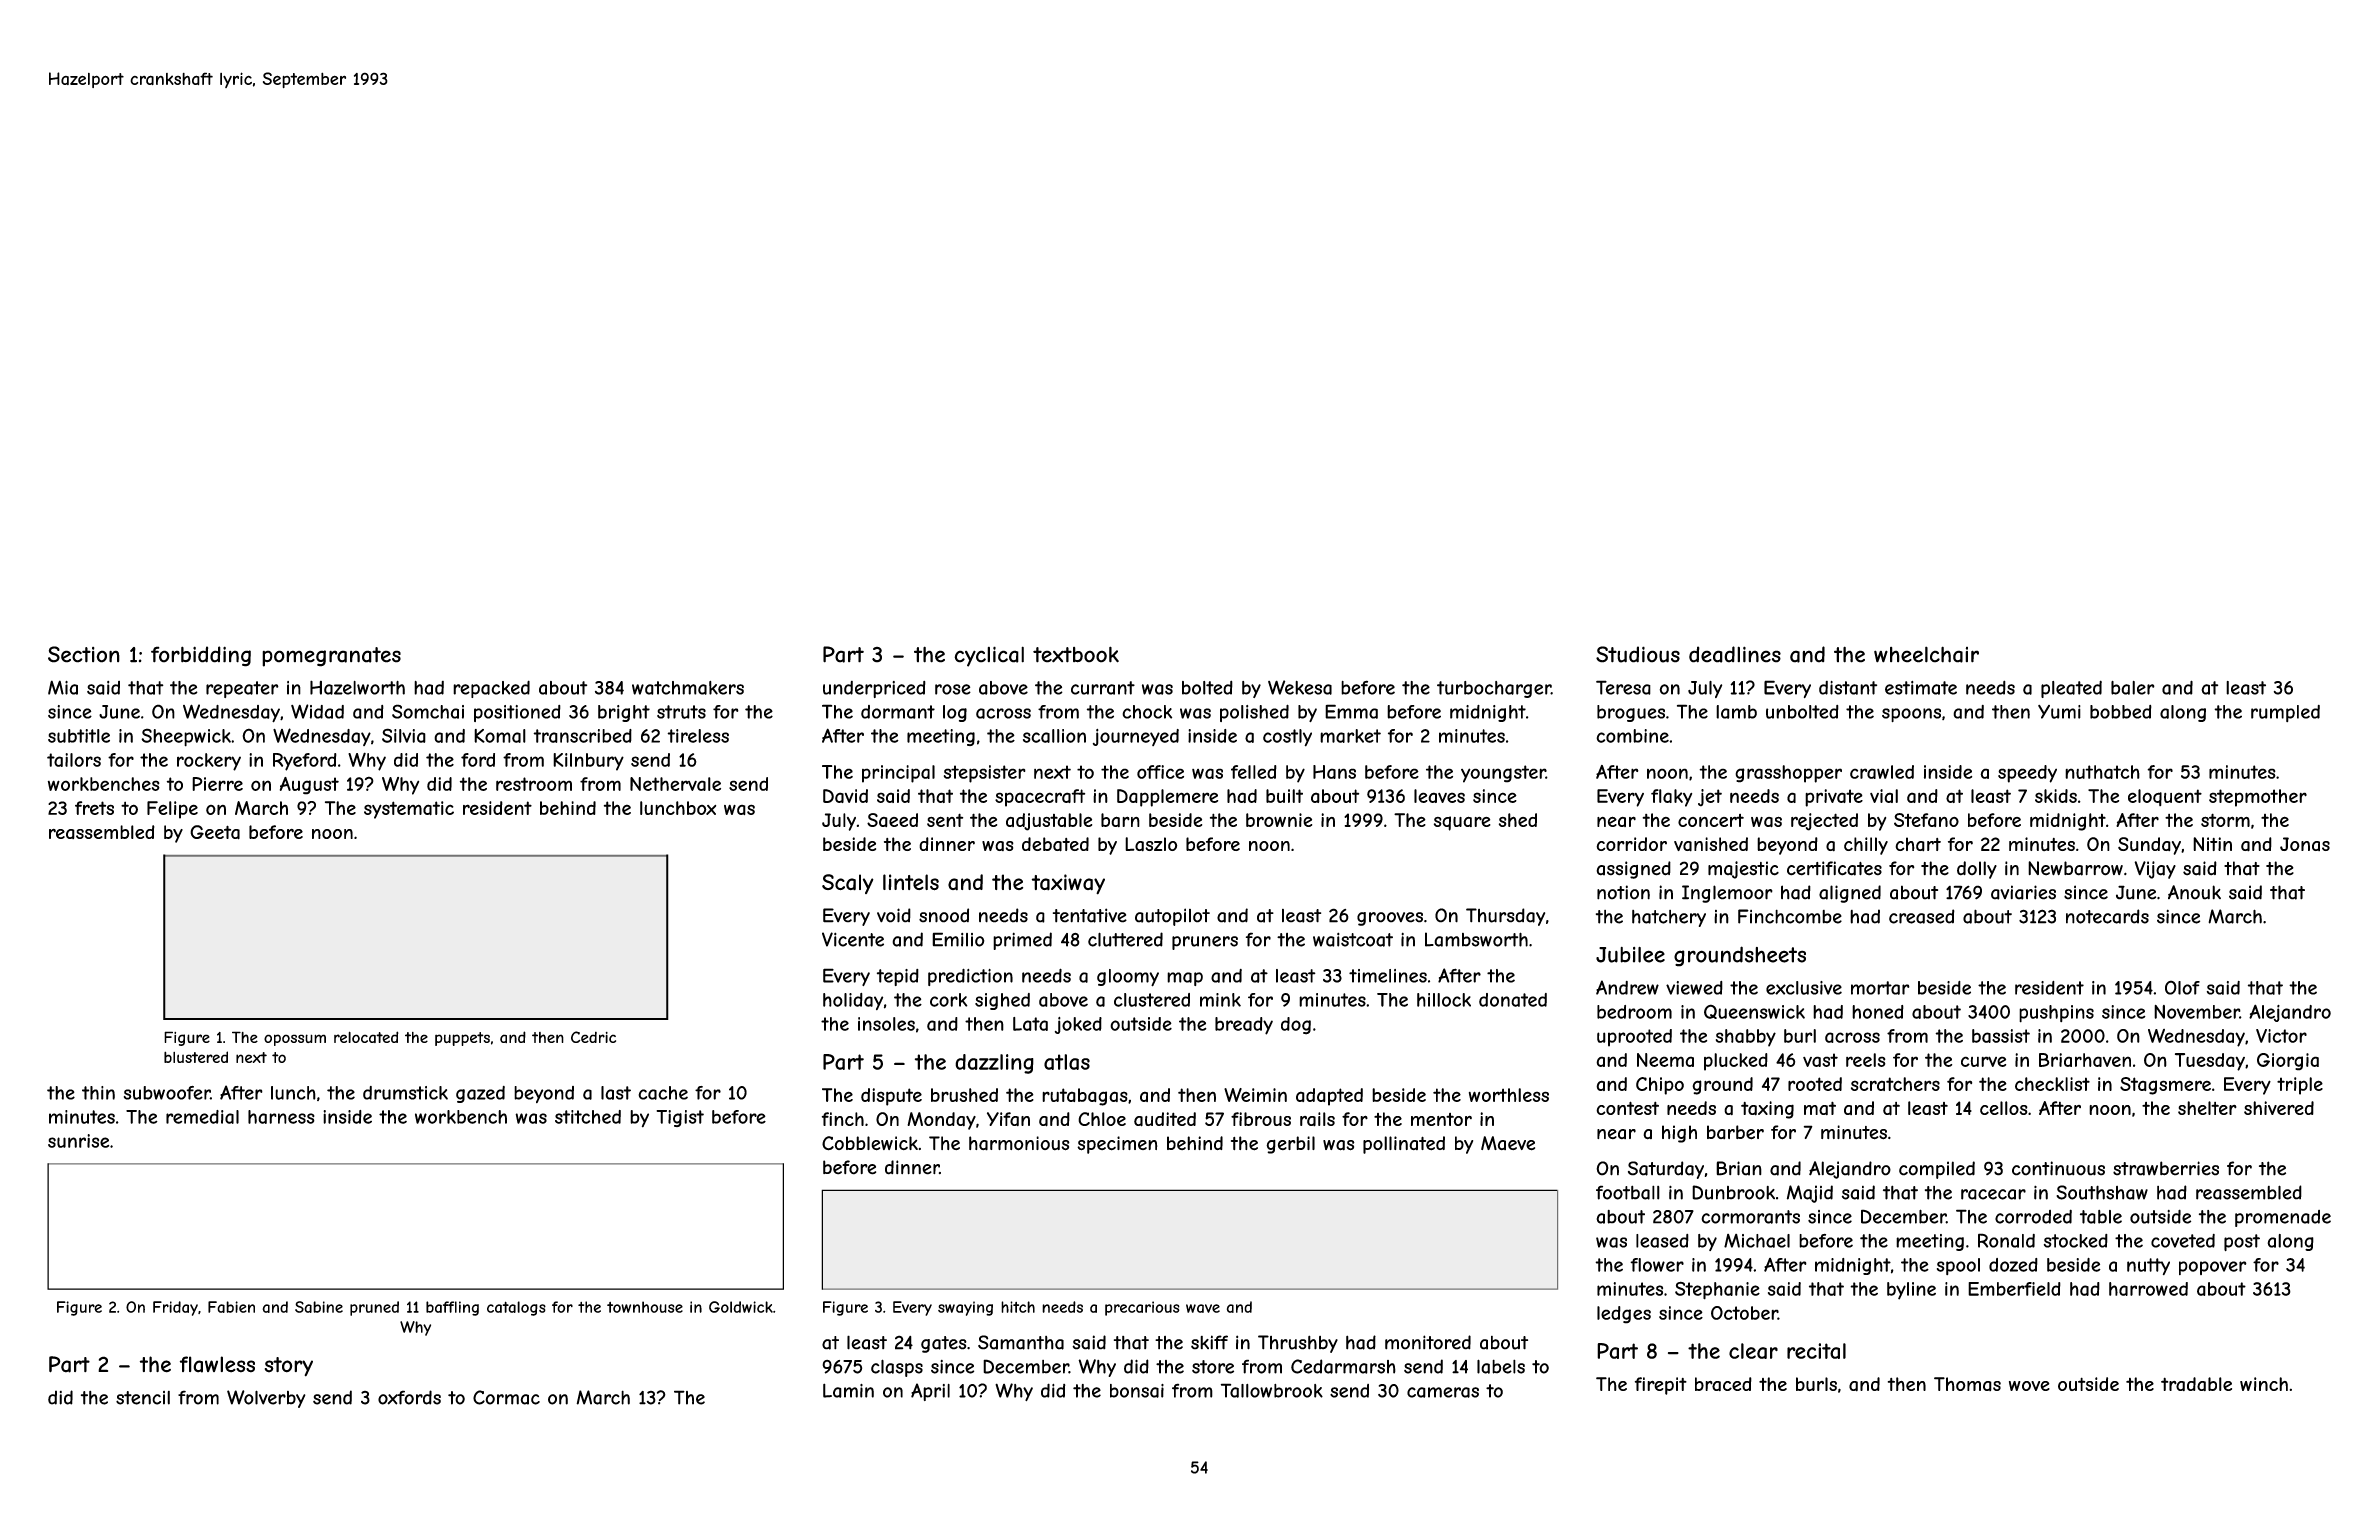 Image resolution: width=2380 pixels, height=1540 pixels. I want to click on Geeta, so click(215, 832).
